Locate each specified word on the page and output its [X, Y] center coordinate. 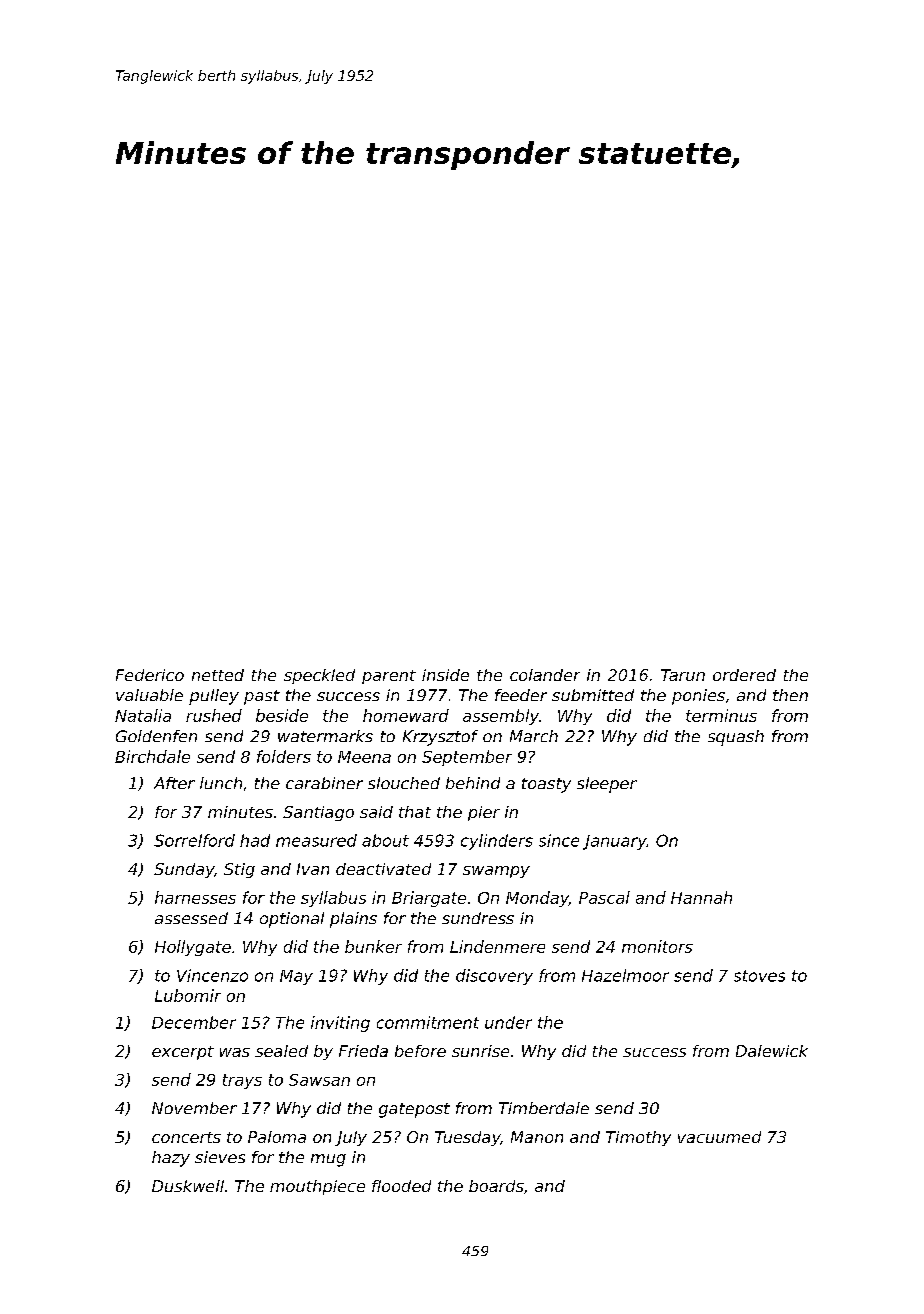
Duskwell [188, 1186]
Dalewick [772, 1051]
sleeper [607, 785]
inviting [340, 1024]
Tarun [683, 675]
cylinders [497, 842]
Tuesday [468, 1138]
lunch [221, 783]
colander [545, 675]
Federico [150, 675]
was [235, 1052]
